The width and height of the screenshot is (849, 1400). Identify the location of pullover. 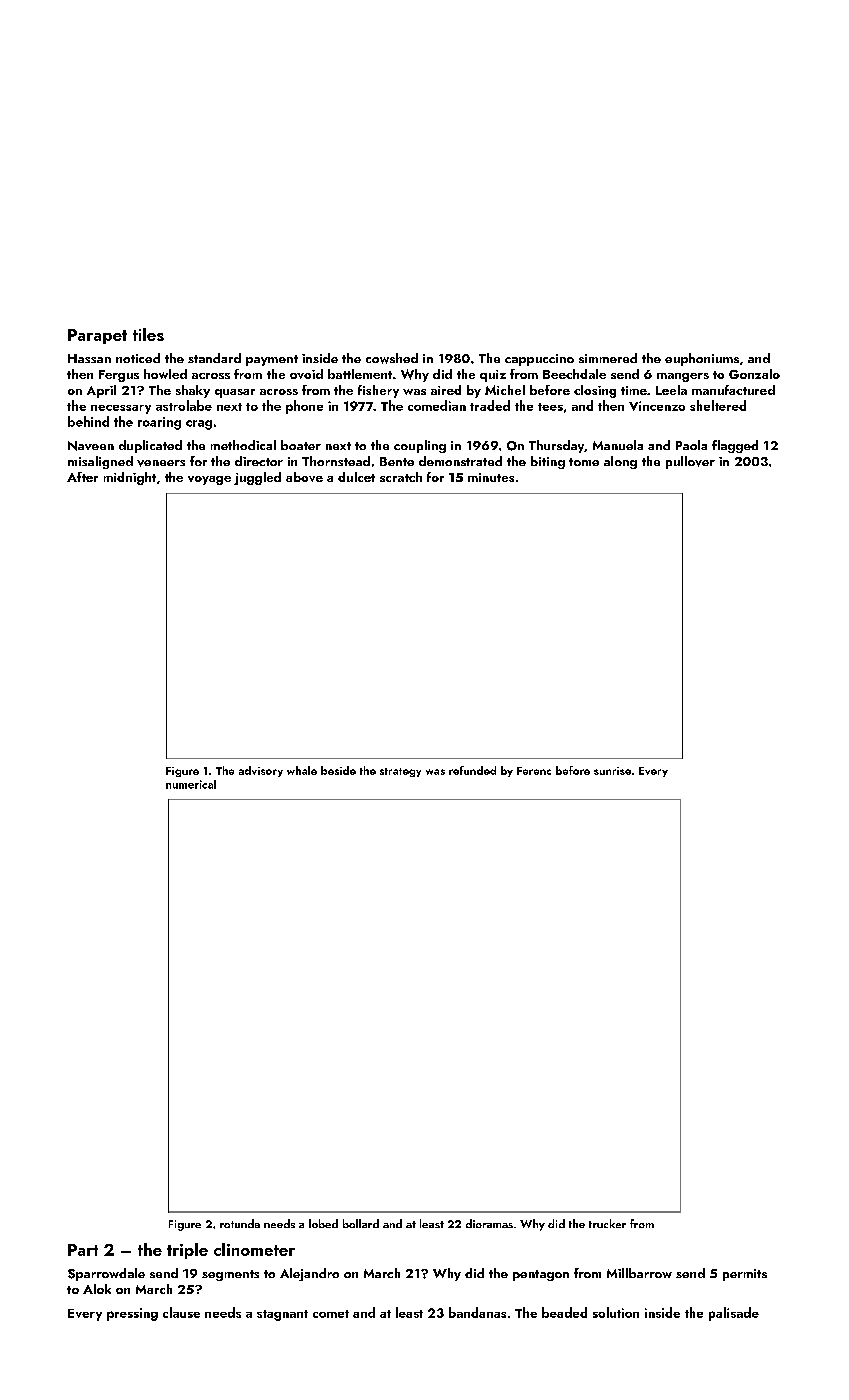
(690, 462).
